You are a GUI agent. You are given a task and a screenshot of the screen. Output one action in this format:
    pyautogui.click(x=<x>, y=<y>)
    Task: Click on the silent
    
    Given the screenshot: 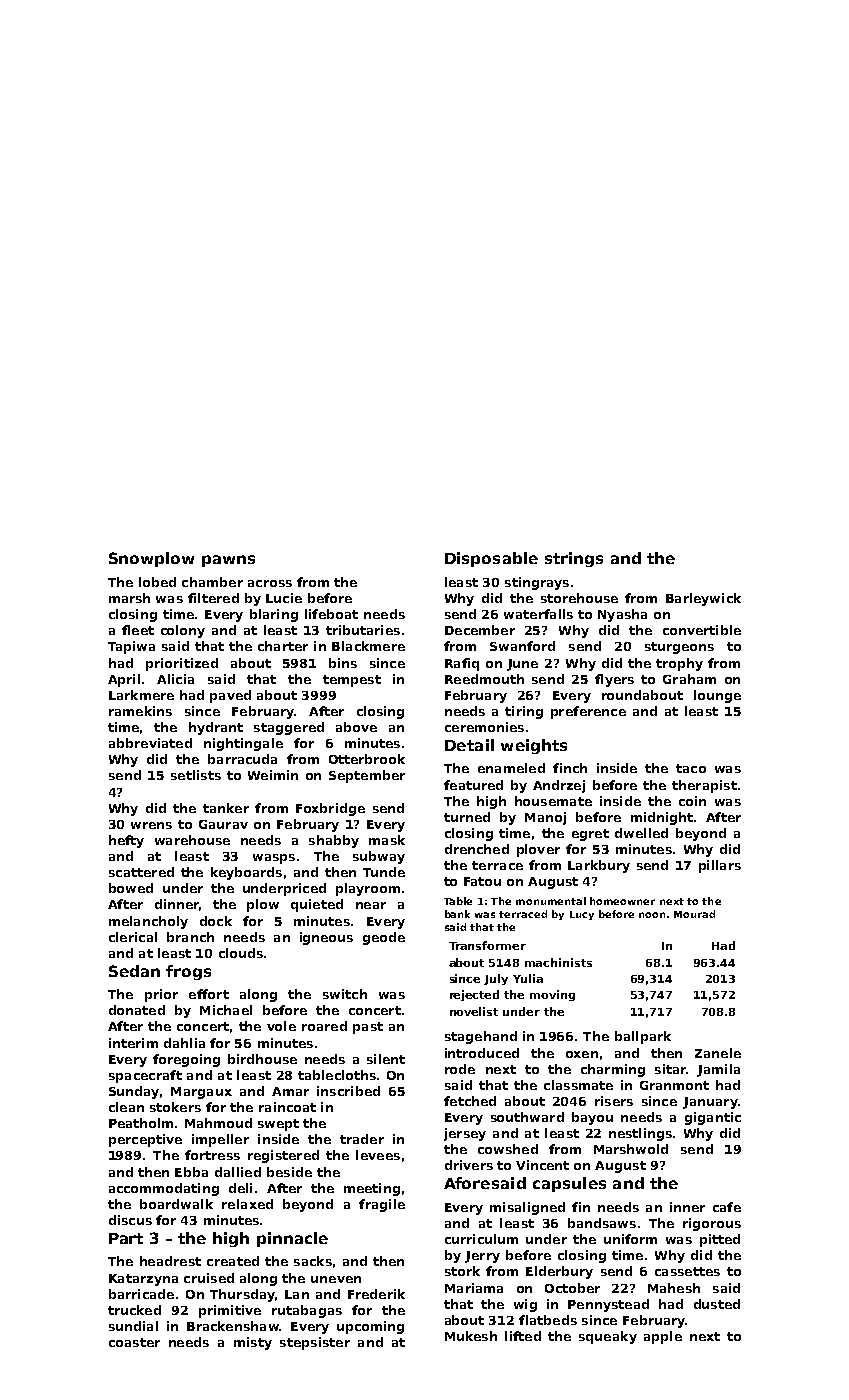 What is the action you would take?
    pyautogui.click(x=386, y=1059)
